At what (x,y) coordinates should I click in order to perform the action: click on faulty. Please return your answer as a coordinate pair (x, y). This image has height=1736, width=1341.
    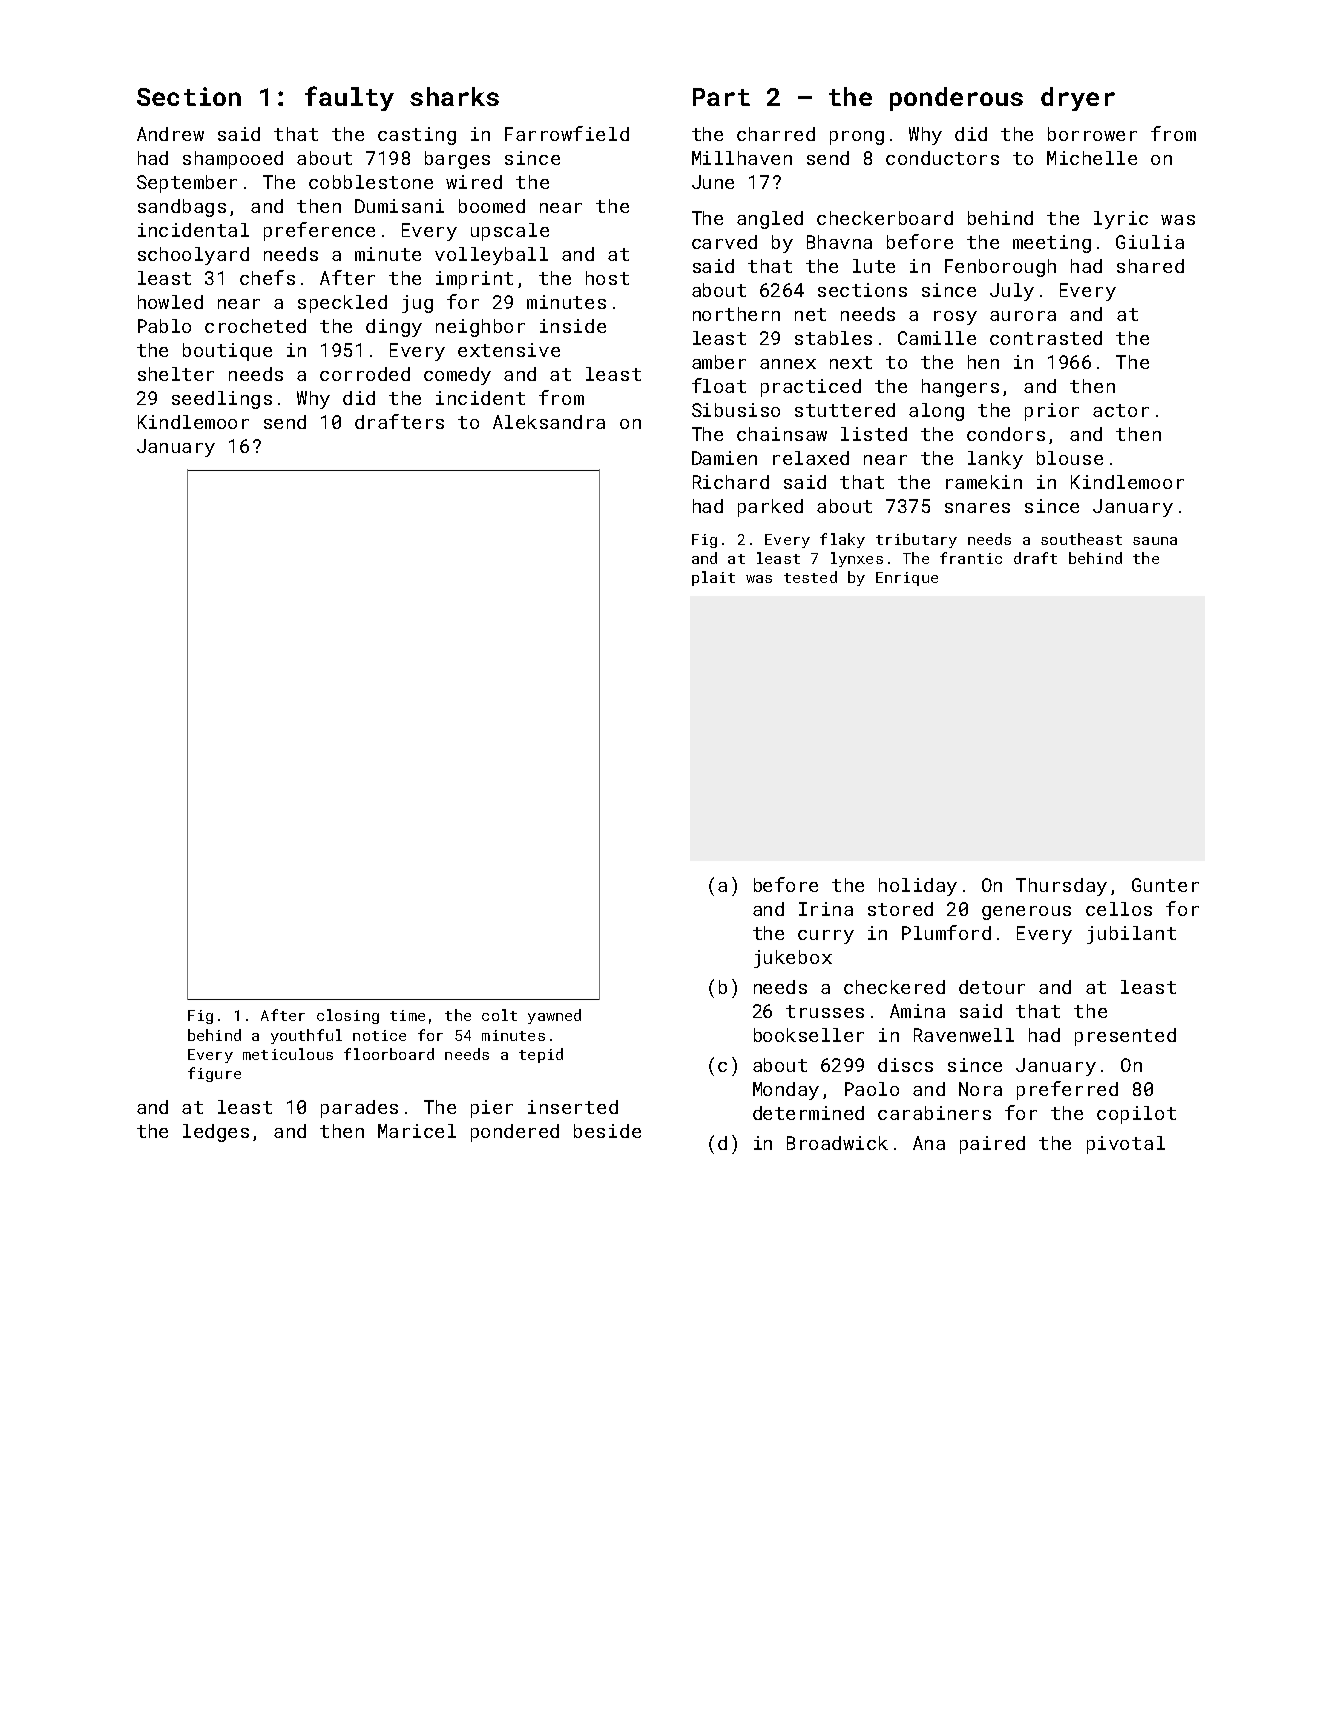
    Looking at the image, I should click on (349, 98).
